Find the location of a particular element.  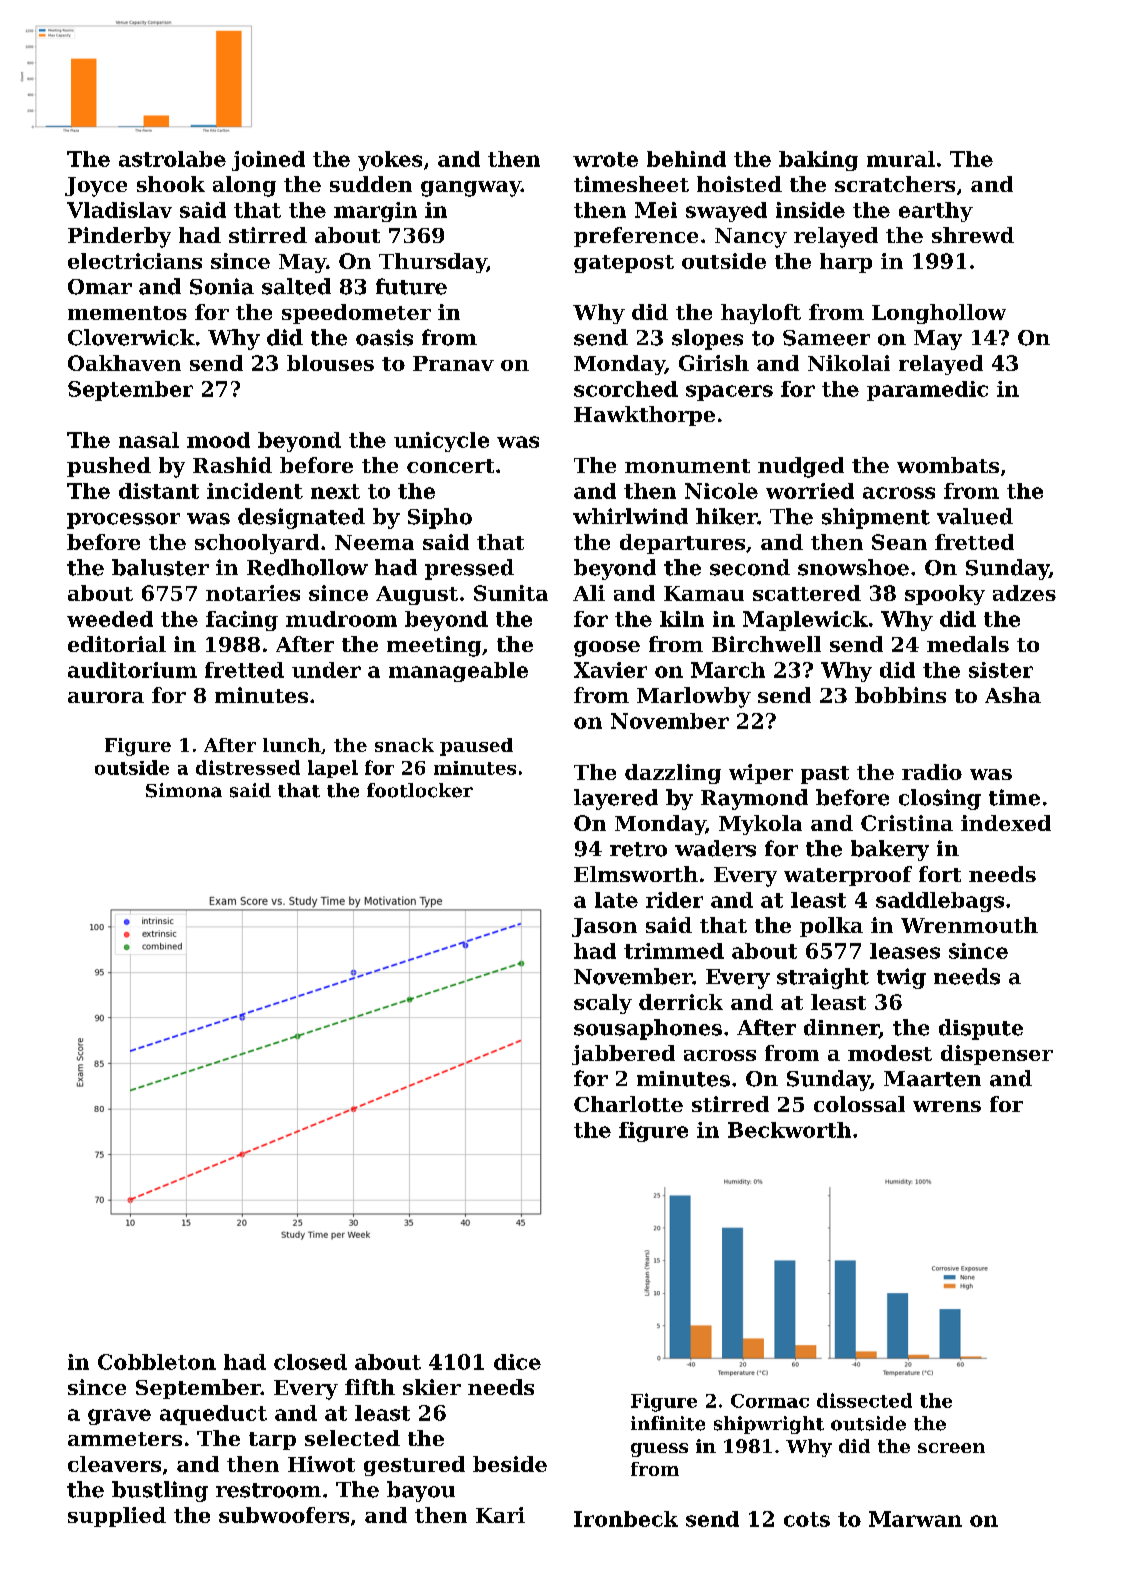

footlocker is located at coordinates (420, 790).
